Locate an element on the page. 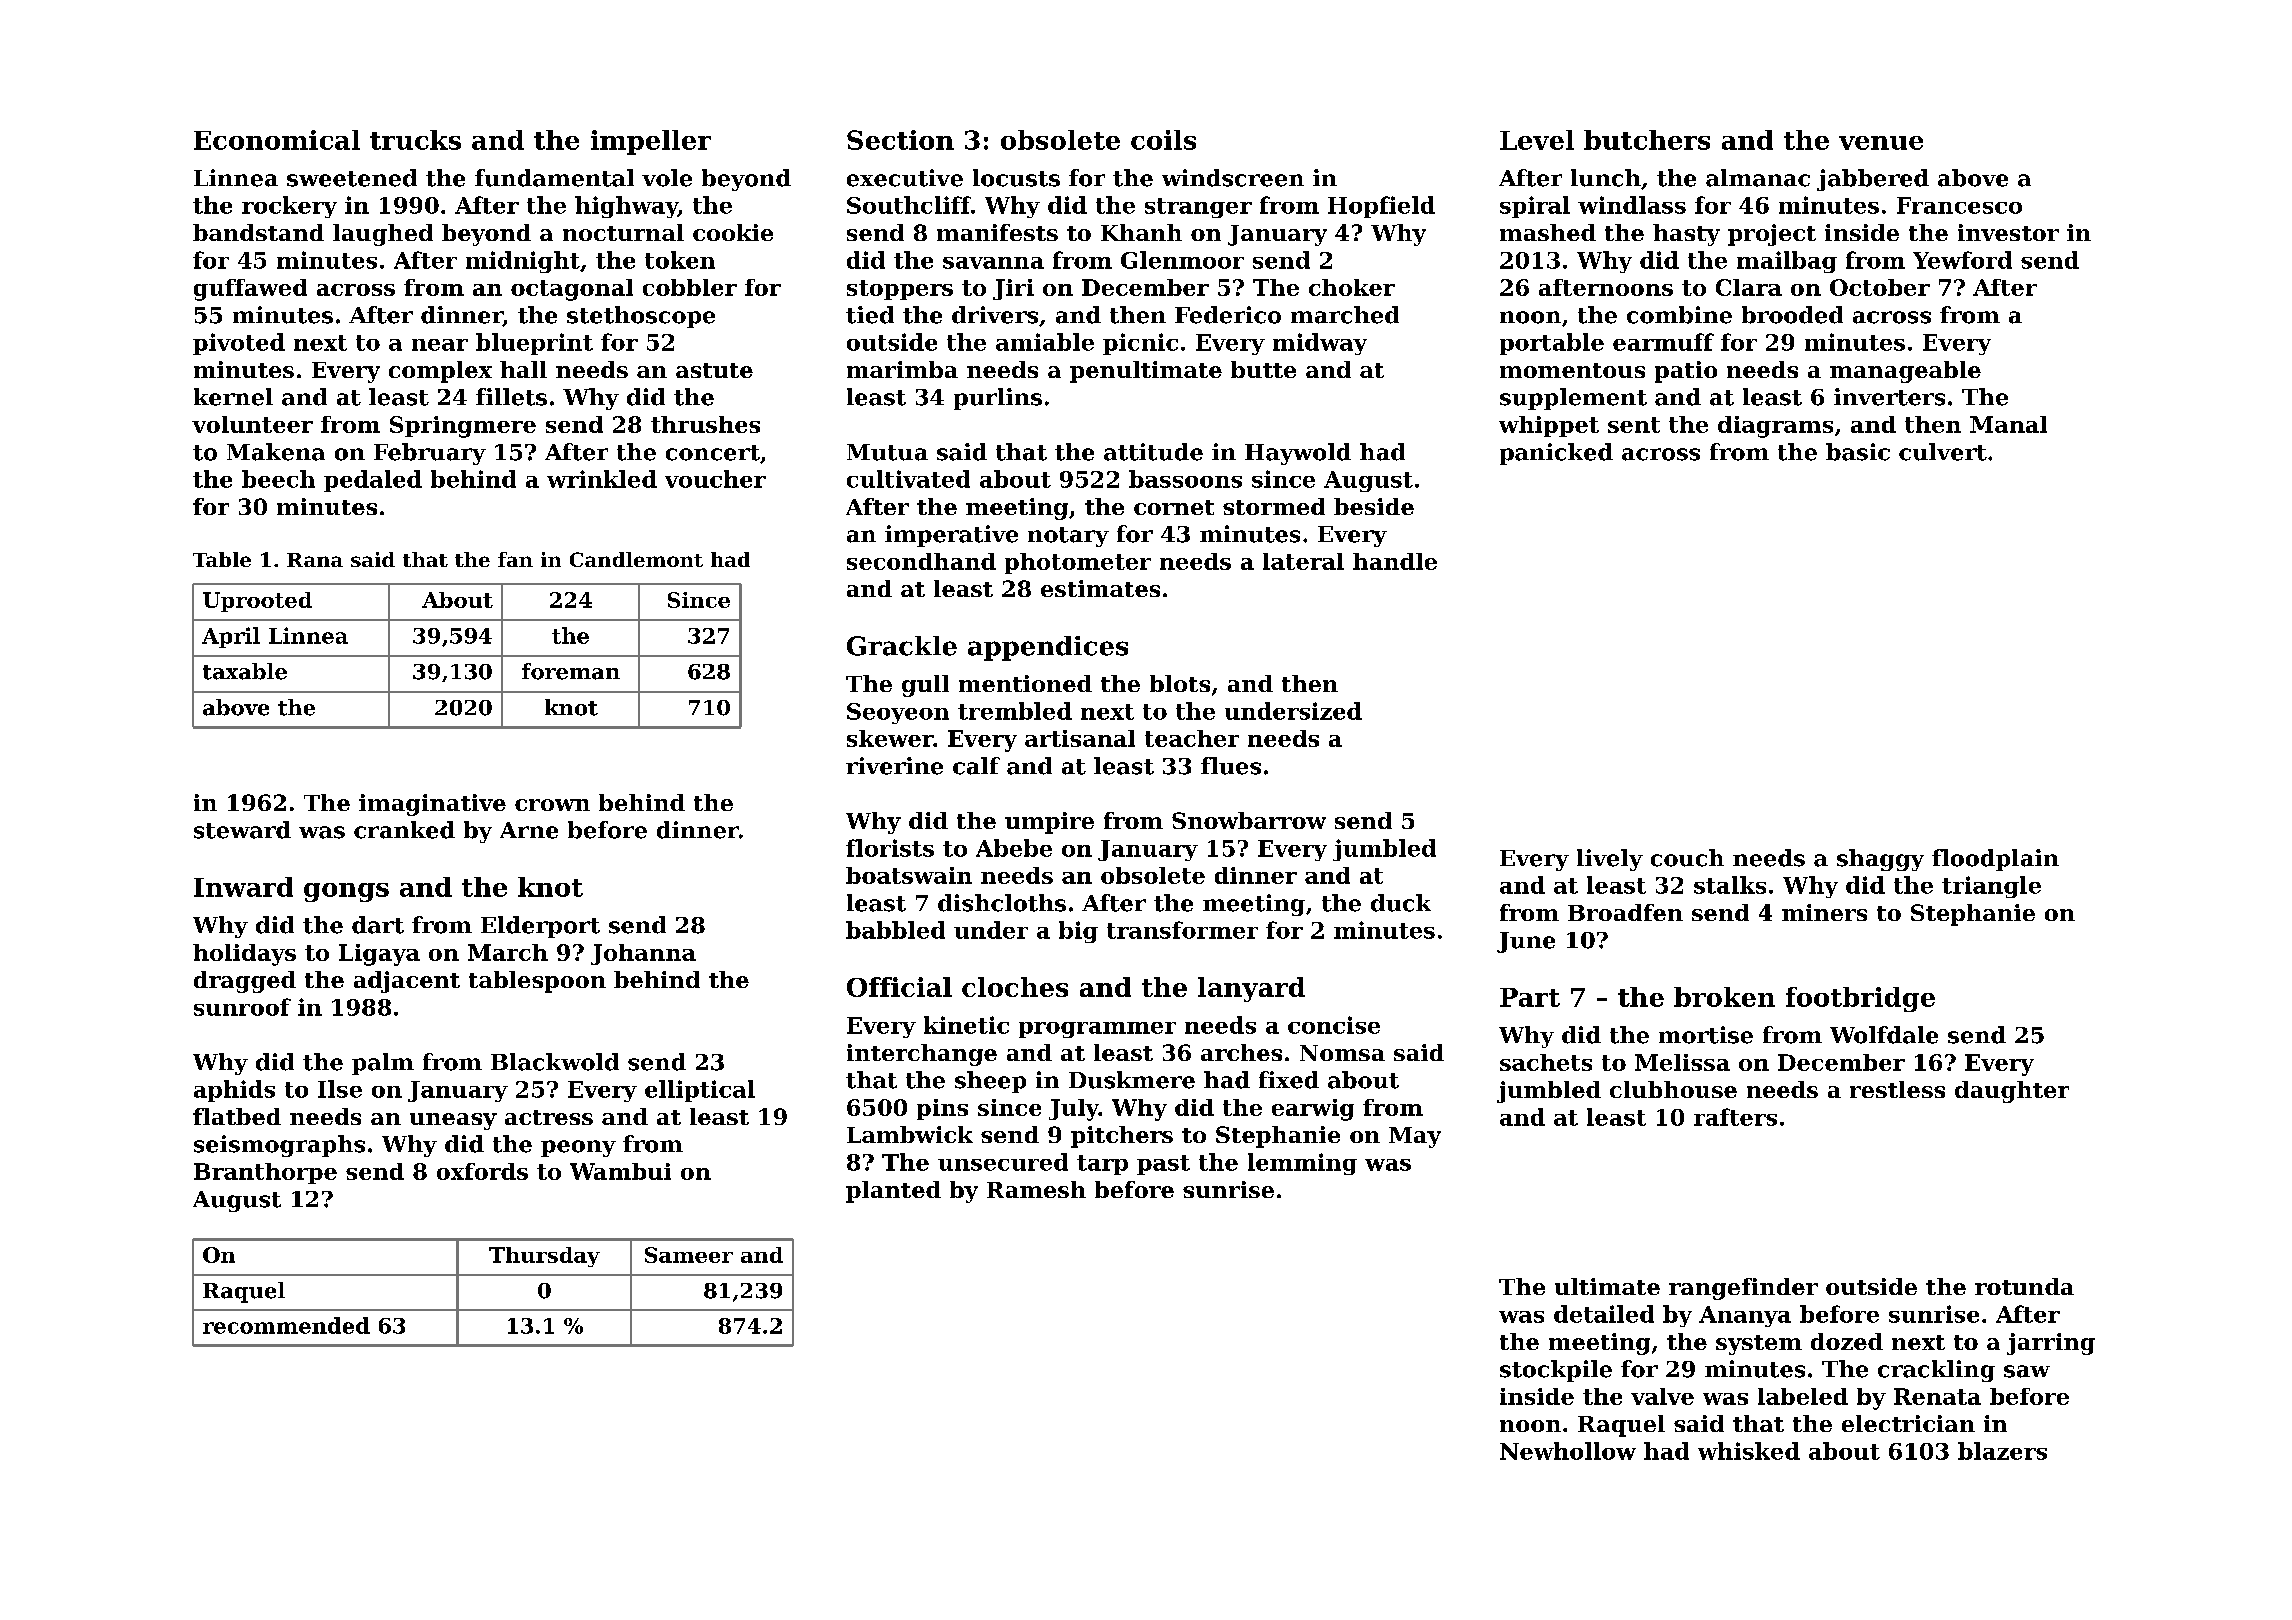 The width and height of the page is (2292, 1620). Yewford is located at coordinates (1962, 260).
